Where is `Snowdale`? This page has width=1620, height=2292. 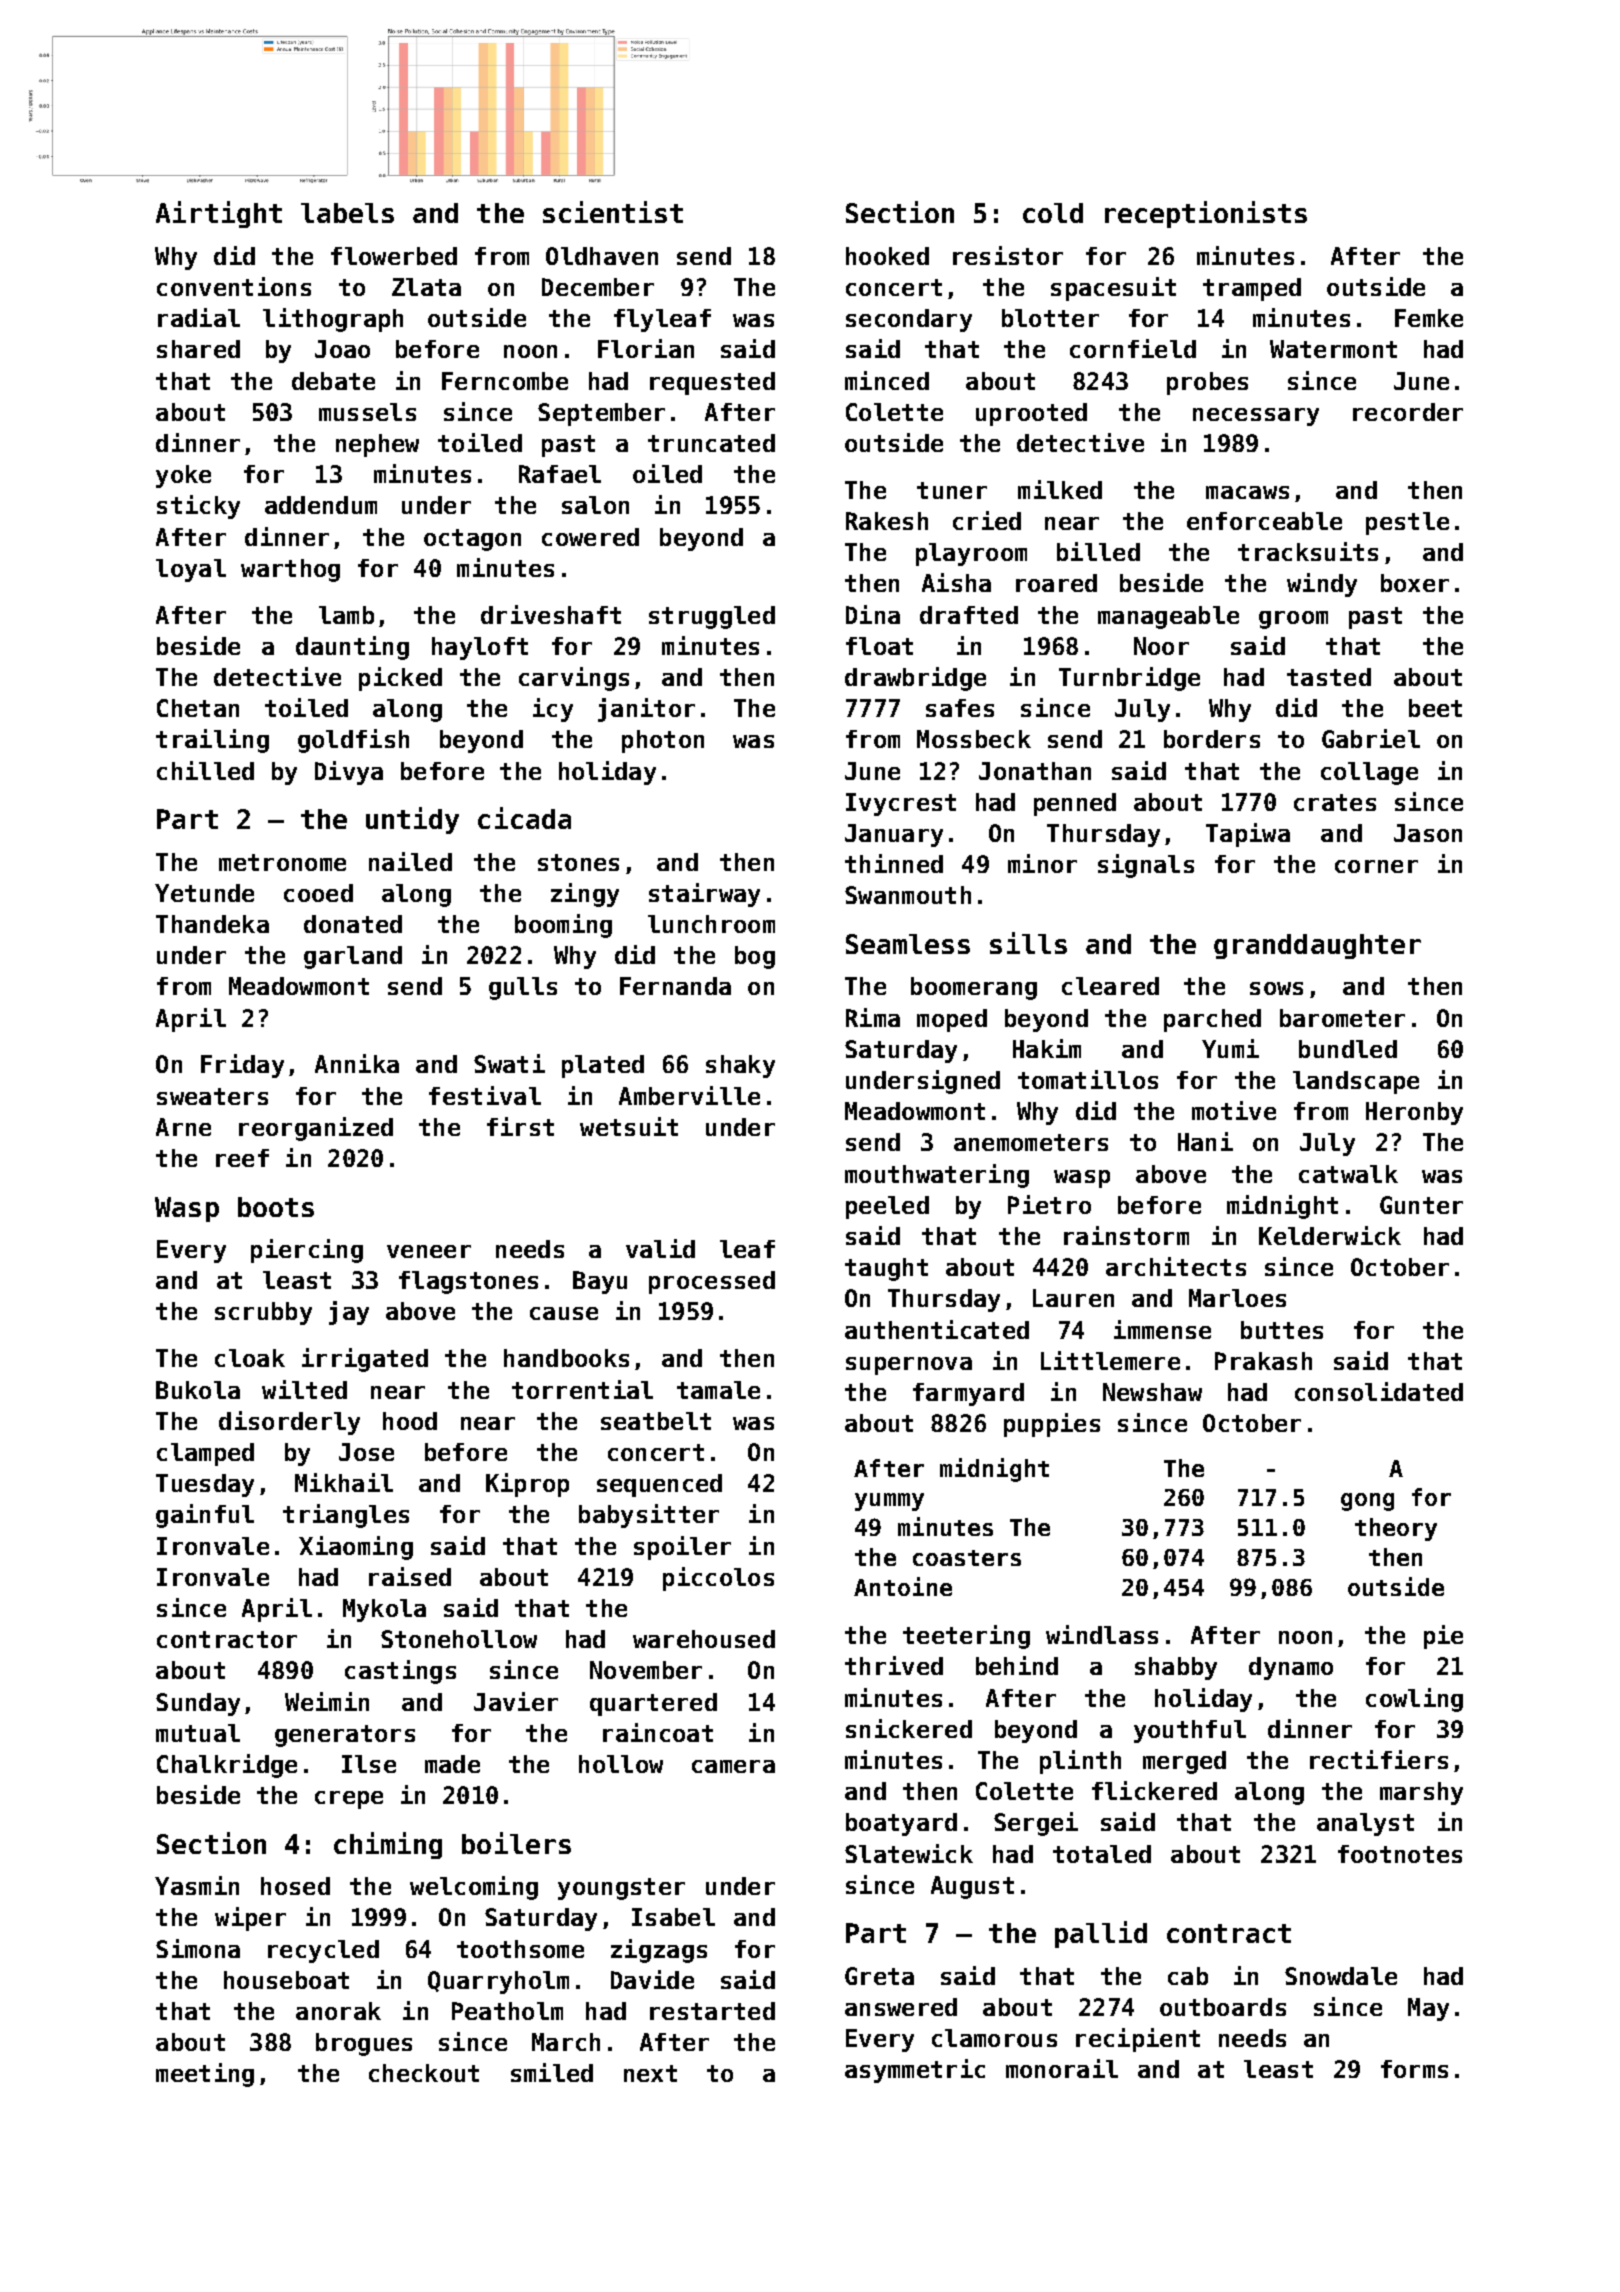
Snowdale is located at coordinates (1341, 1976).
